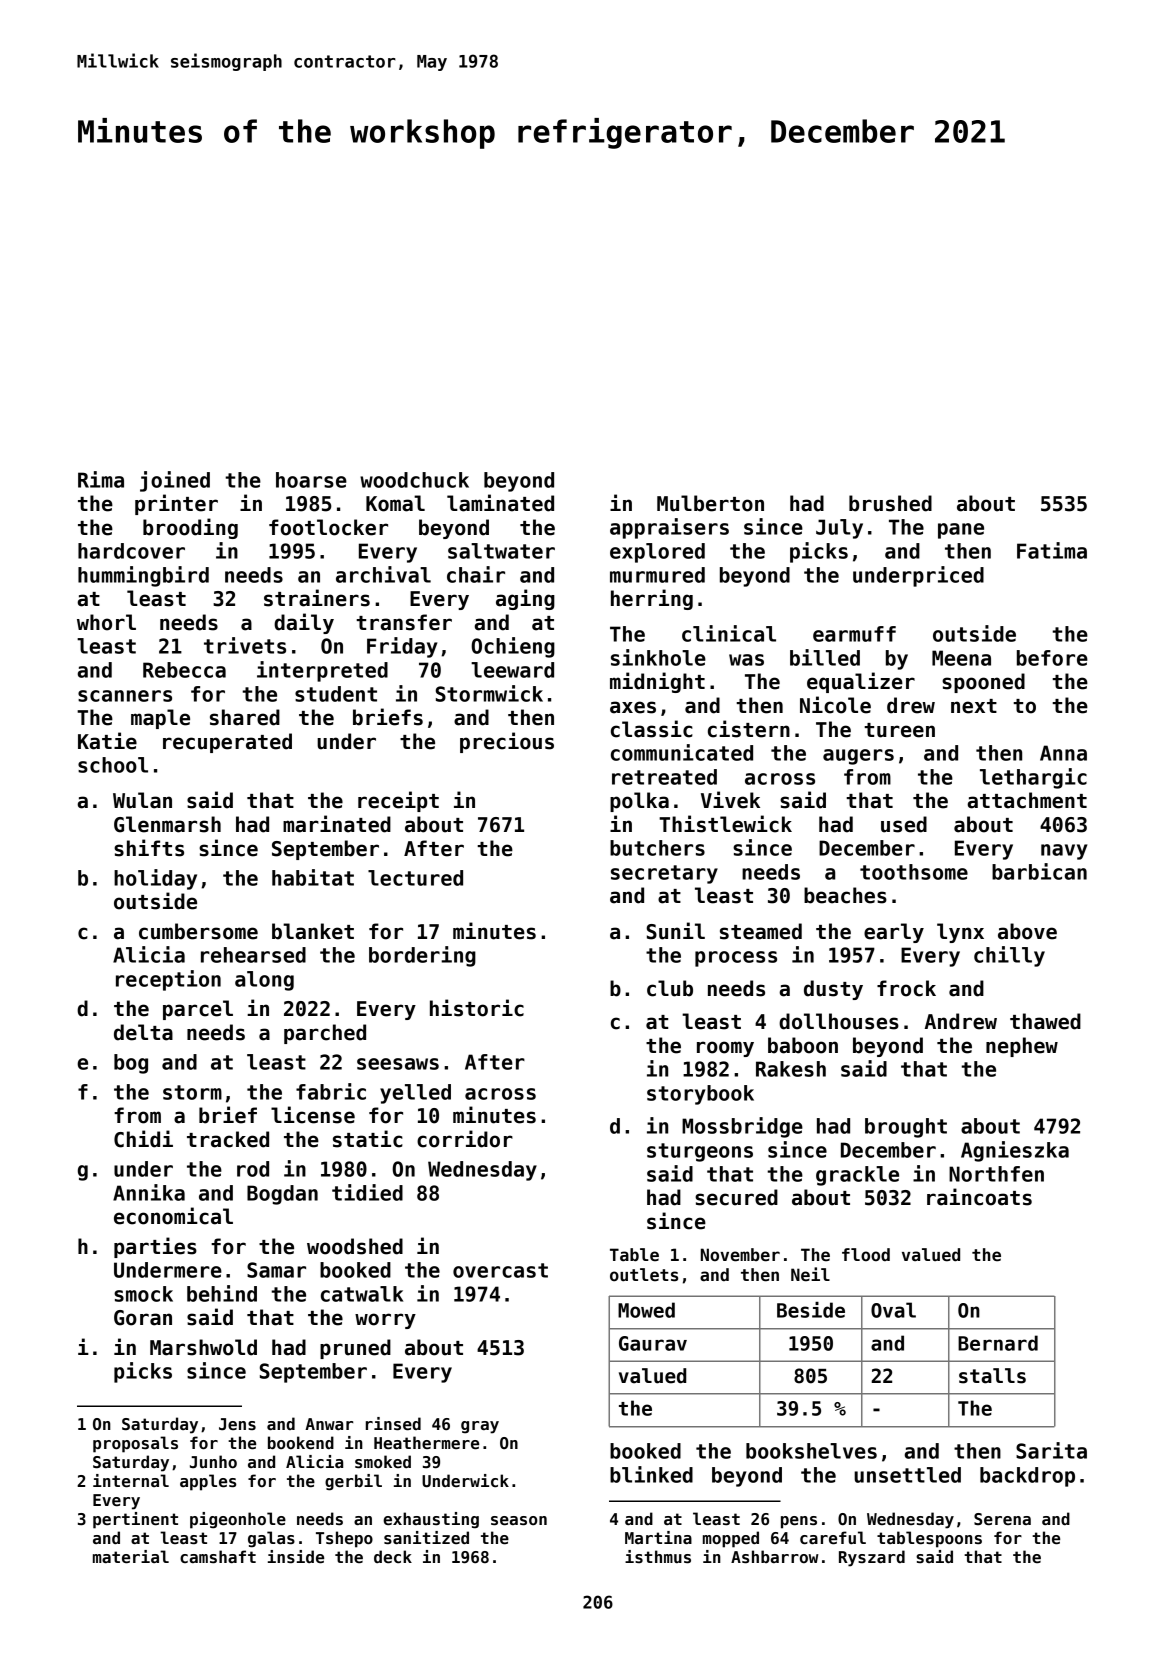 Image resolution: width=1165 pixels, height=1654 pixels. Describe the element at coordinates (500, 503) in the screenshot. I see `laminated` at that location.
